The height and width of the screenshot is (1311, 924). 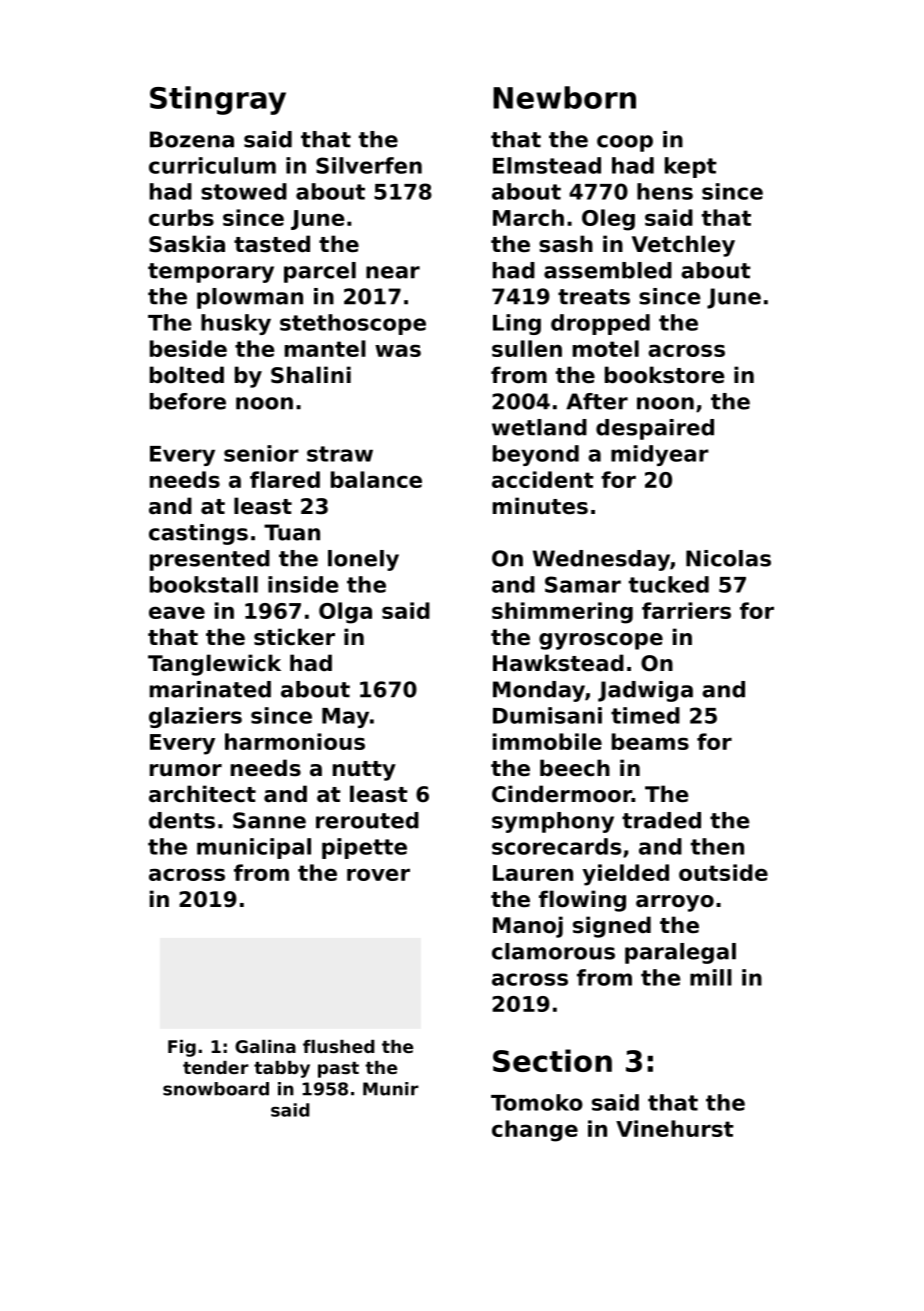 I want to click on Fig, so click(x=182, y=1048).
